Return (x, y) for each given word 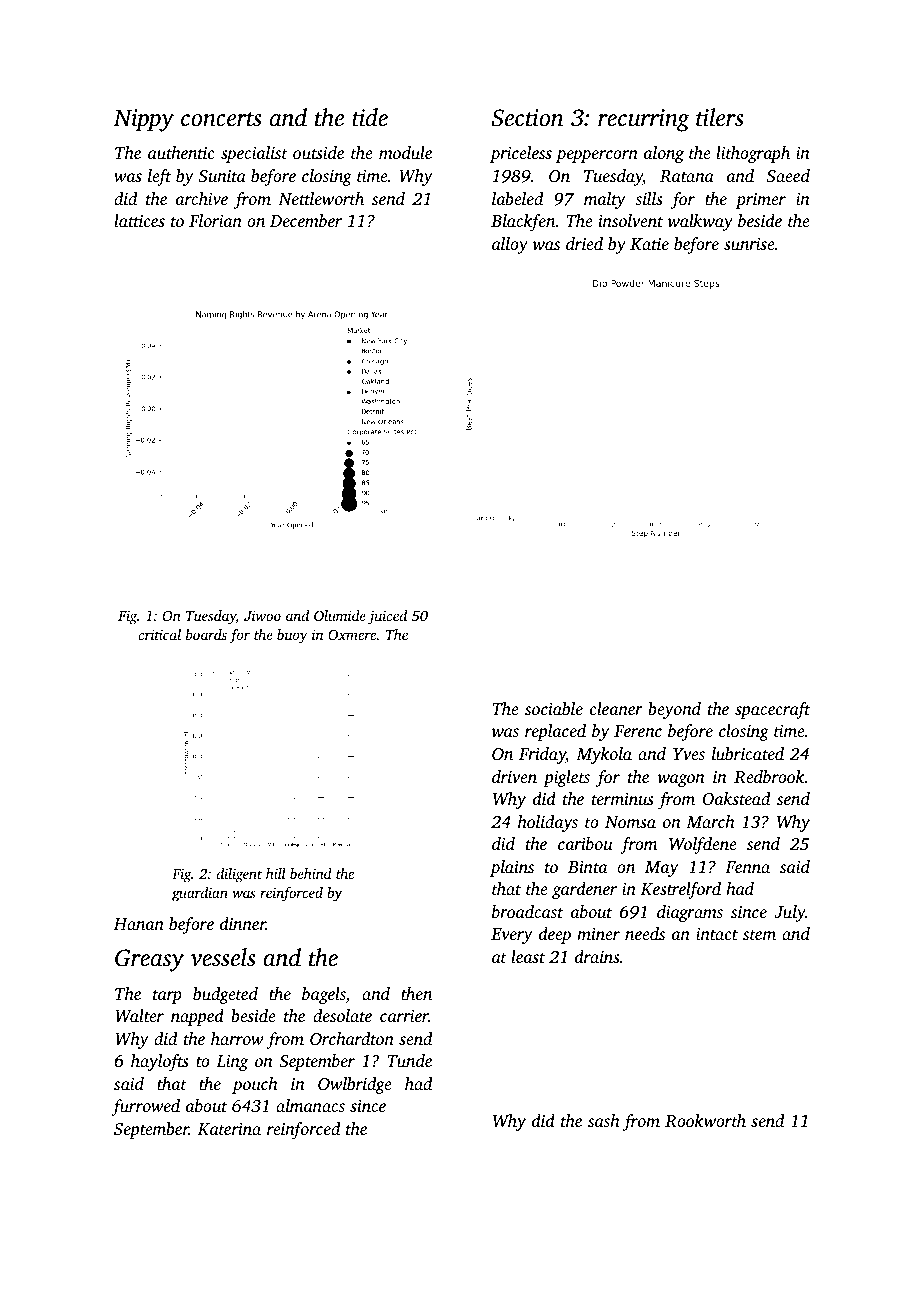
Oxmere (352, 635)
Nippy (143, 120)
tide (370, 117)
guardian (200, 894)
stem (759, 935)
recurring (644, 120)
